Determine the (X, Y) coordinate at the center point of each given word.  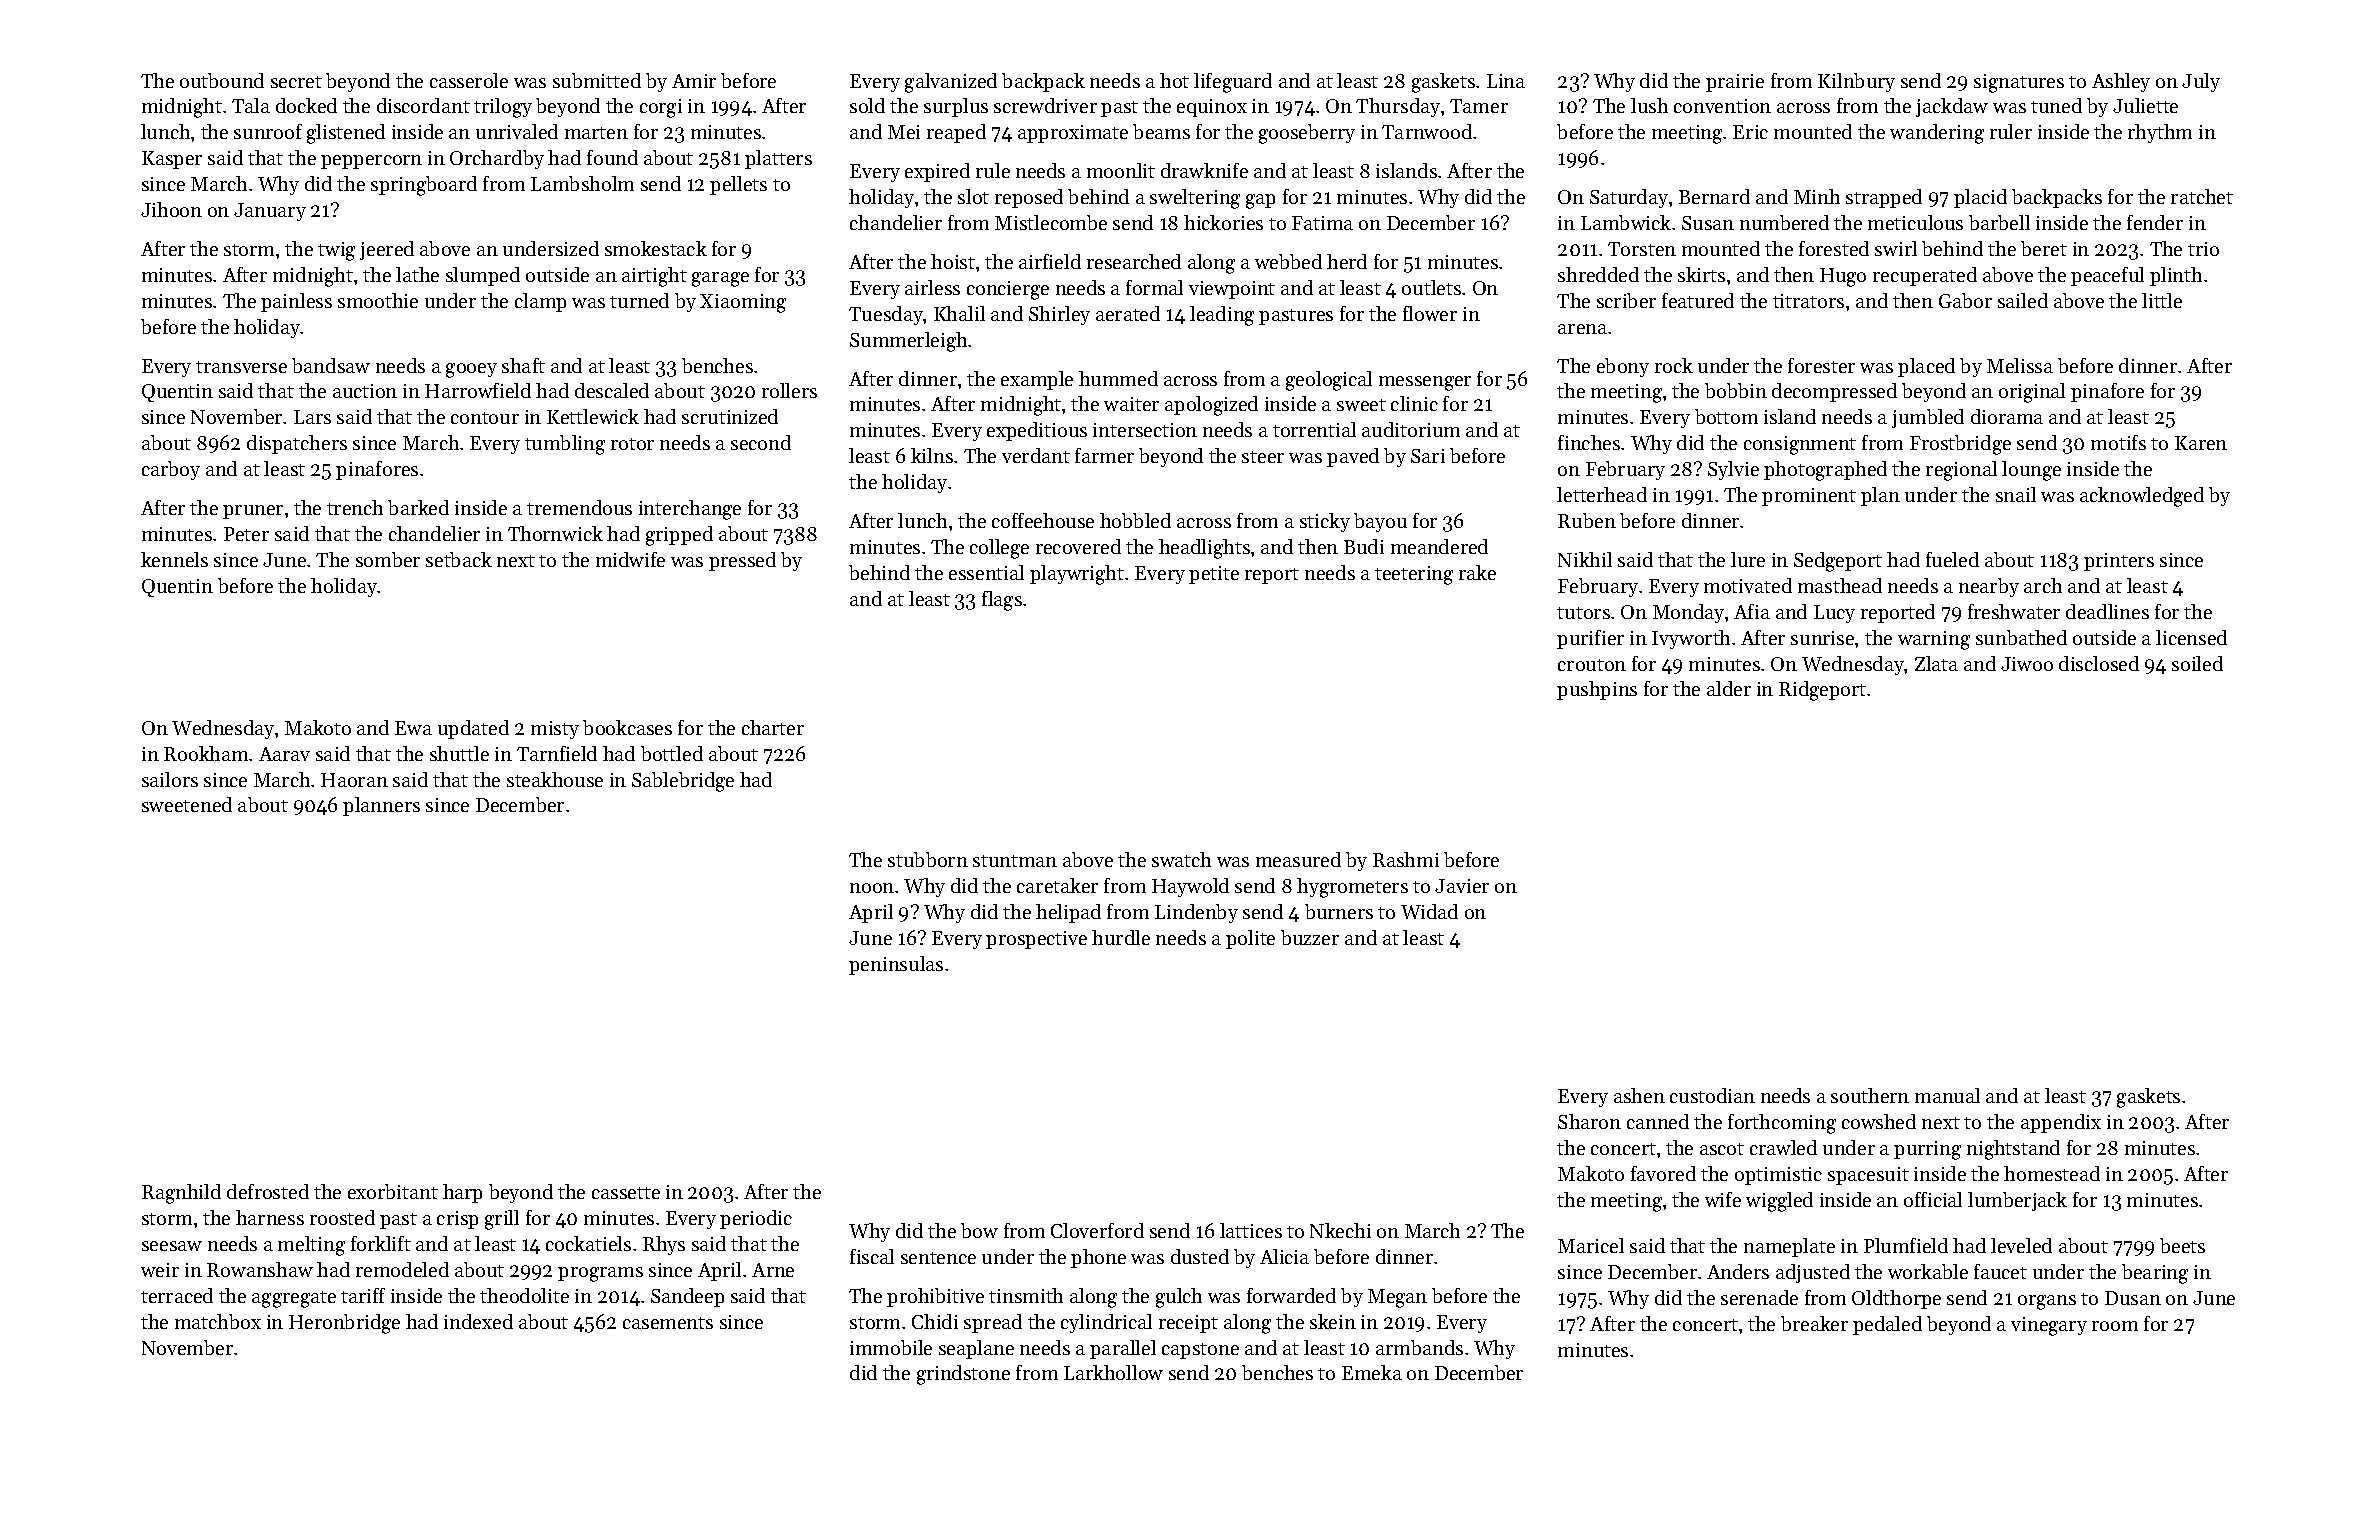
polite (1250, 939)
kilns (932, 455)
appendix (2061, 1123)
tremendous (579, 507)
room (2115, 1326)
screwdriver (1045, 105)
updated (473, 729)
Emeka (1372, 1372)
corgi (661, 108)
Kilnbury (1856, 82)
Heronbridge (344, 1324)
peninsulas (896, 965)
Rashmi (1406, 859)
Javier (1462, 886)
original (2032, 393)
